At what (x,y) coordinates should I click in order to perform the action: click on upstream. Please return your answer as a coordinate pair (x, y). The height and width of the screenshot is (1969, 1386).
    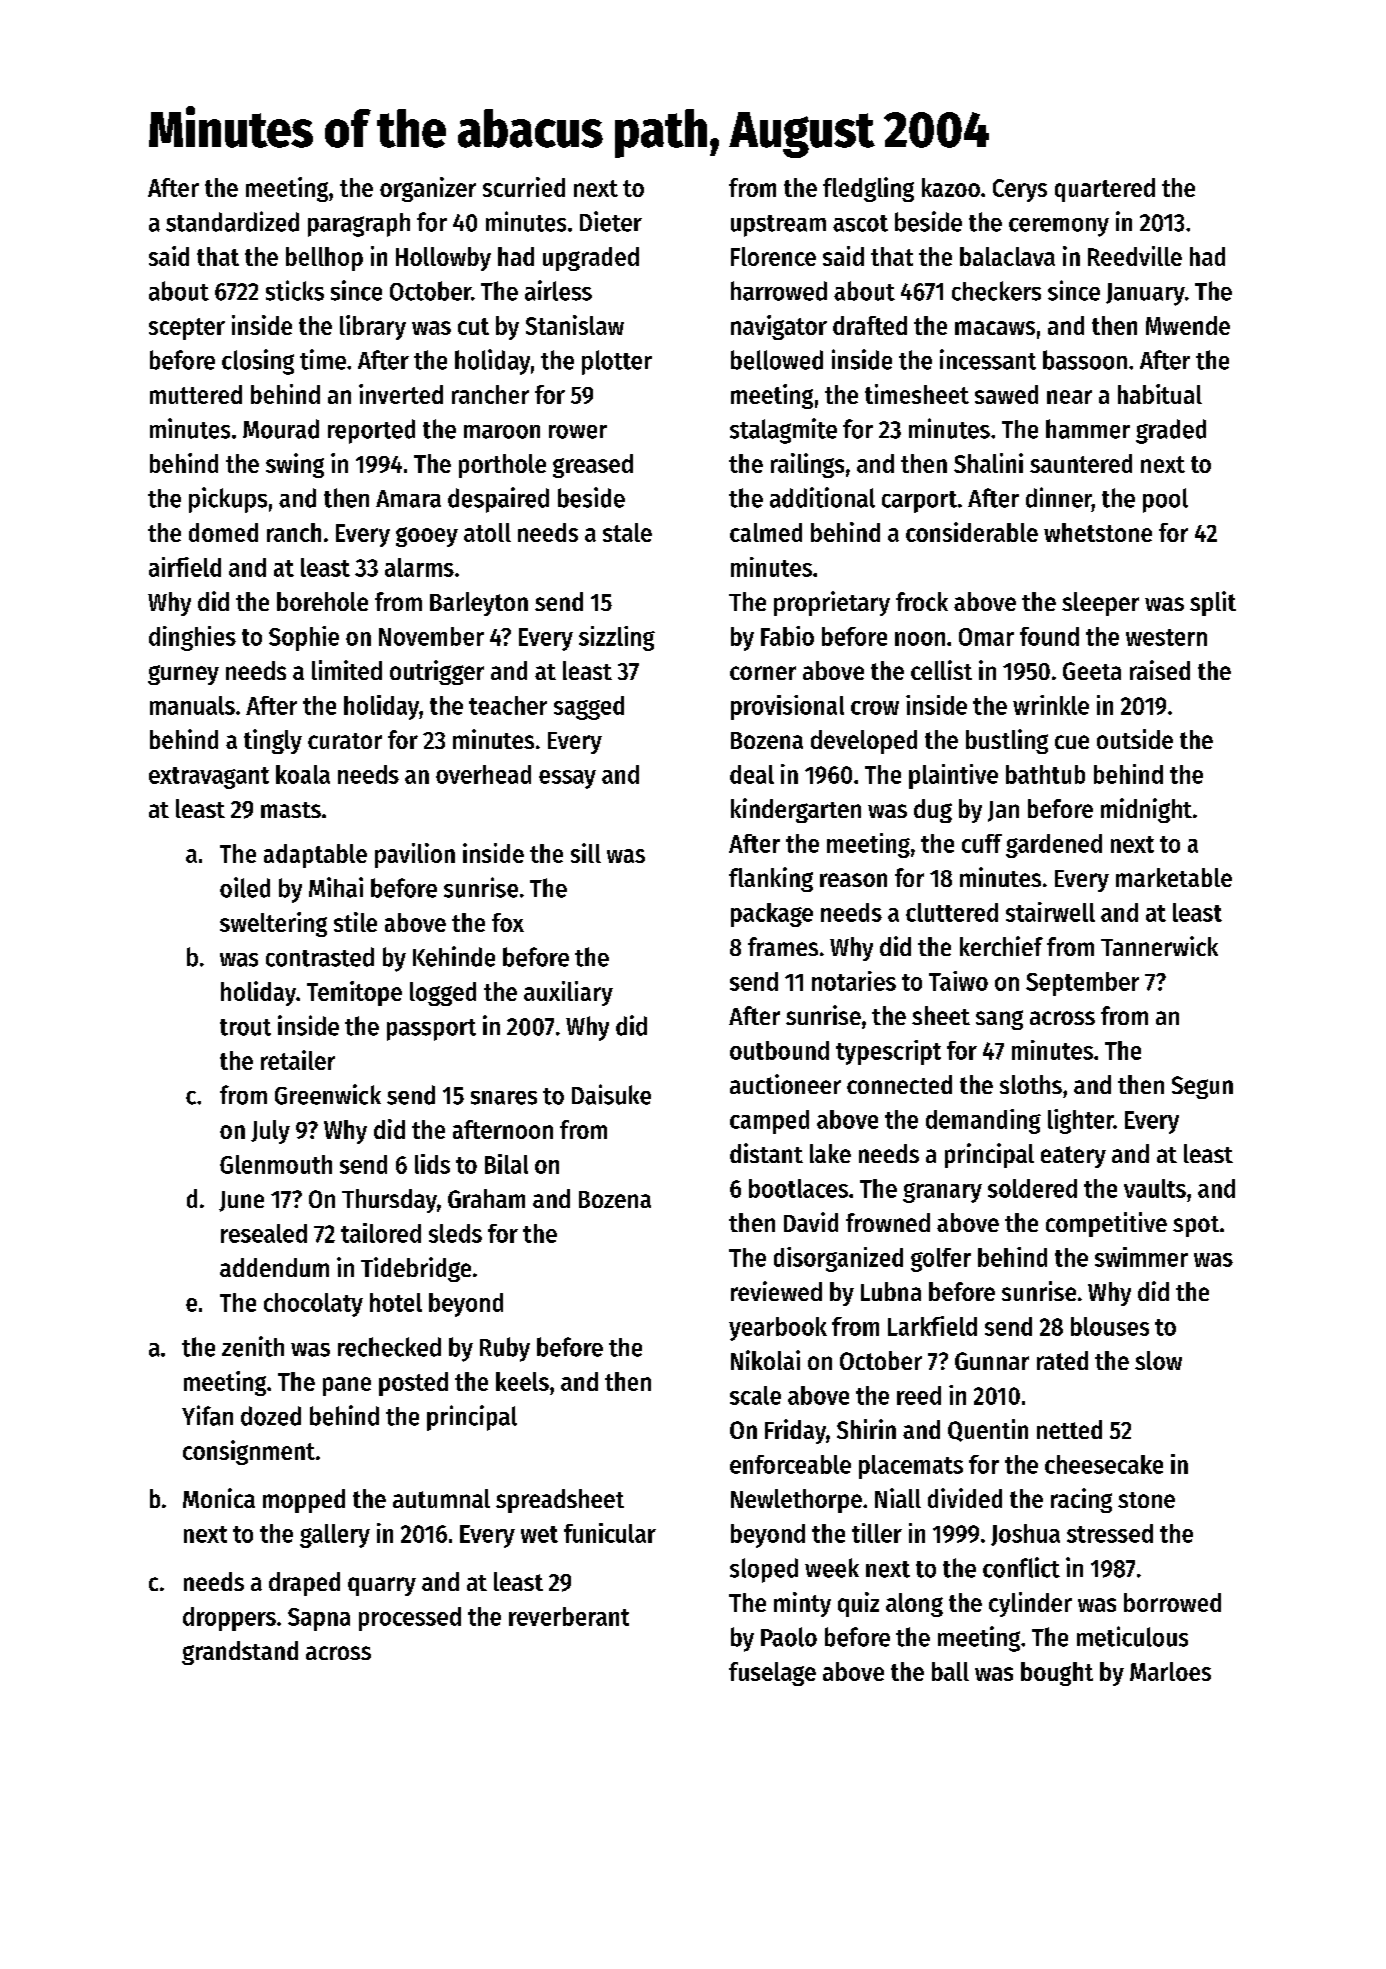
    Looking at the image, I should click on (778, 226).
